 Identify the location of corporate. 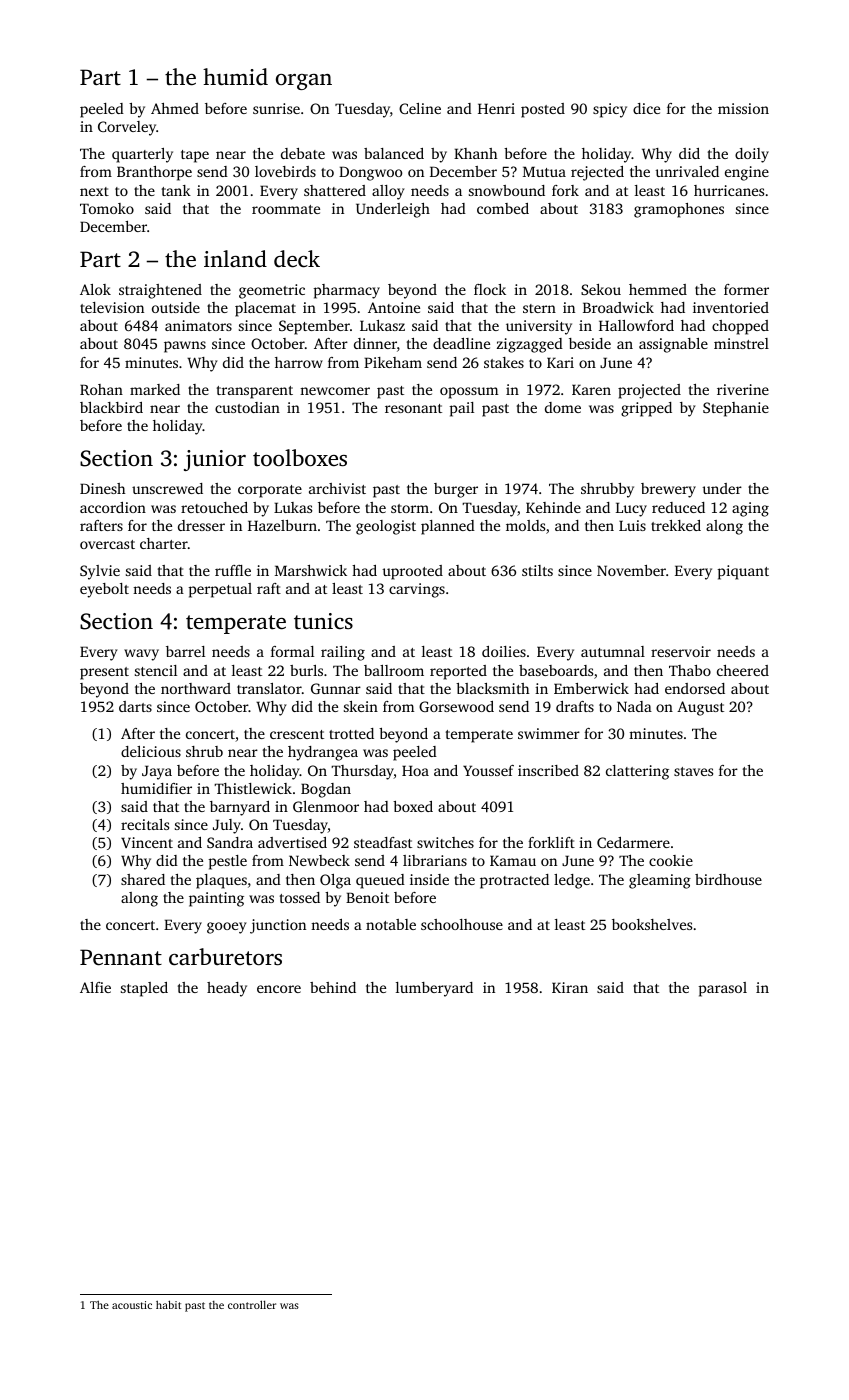
(270, 491).
